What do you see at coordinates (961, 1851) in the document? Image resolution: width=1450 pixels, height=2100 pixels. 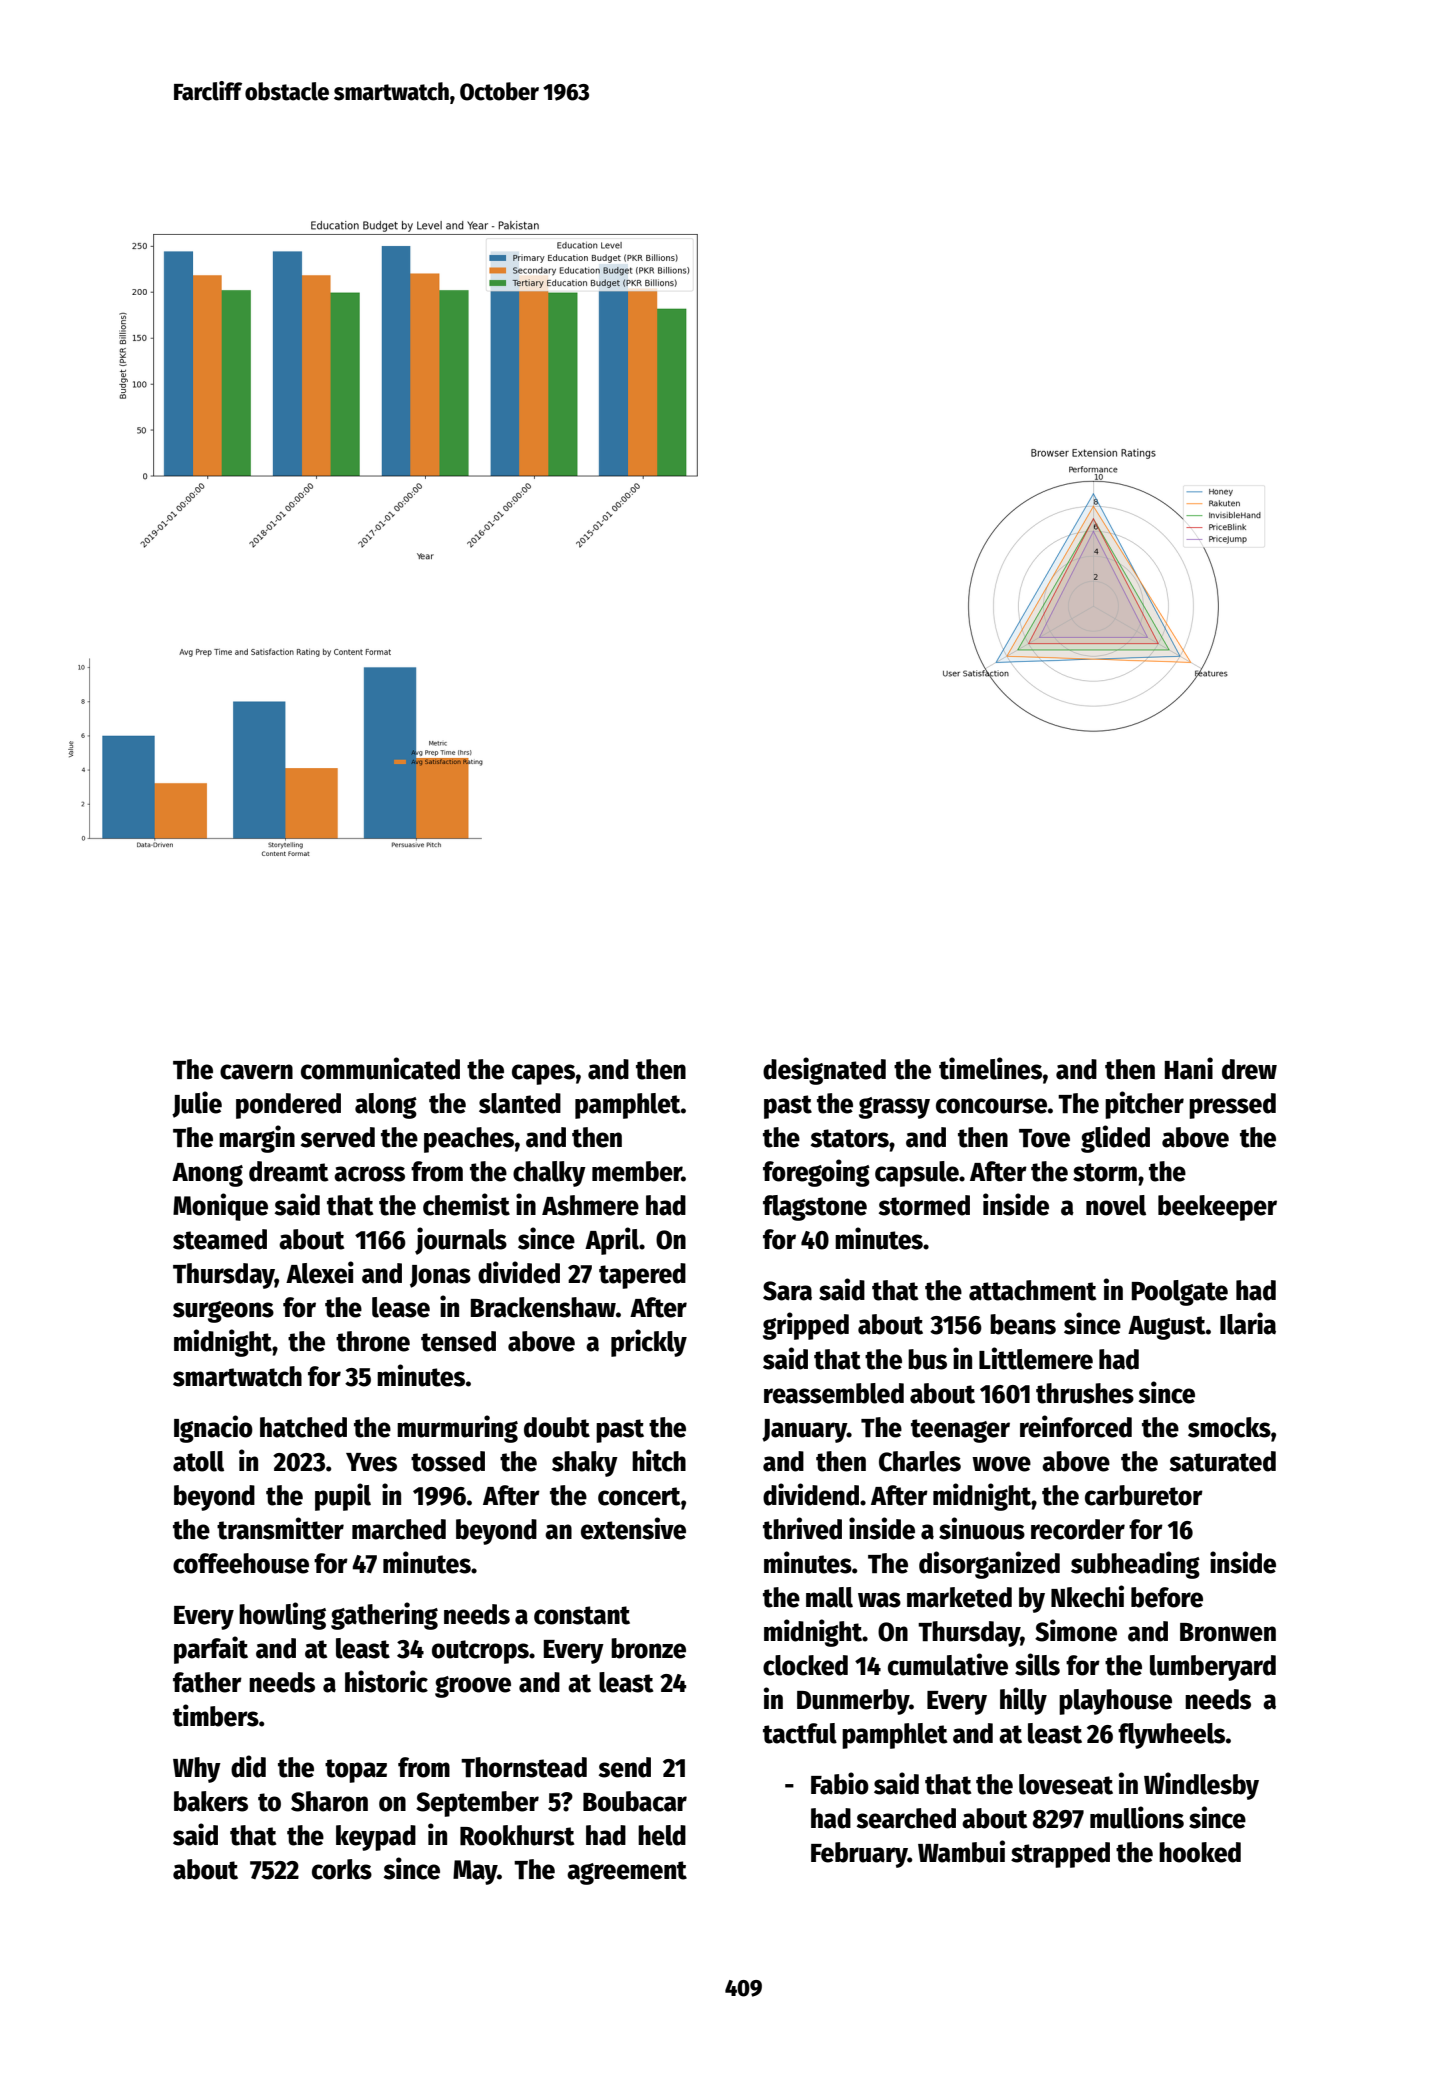 I see `Wambui` at bounding box center [961, 1851].
